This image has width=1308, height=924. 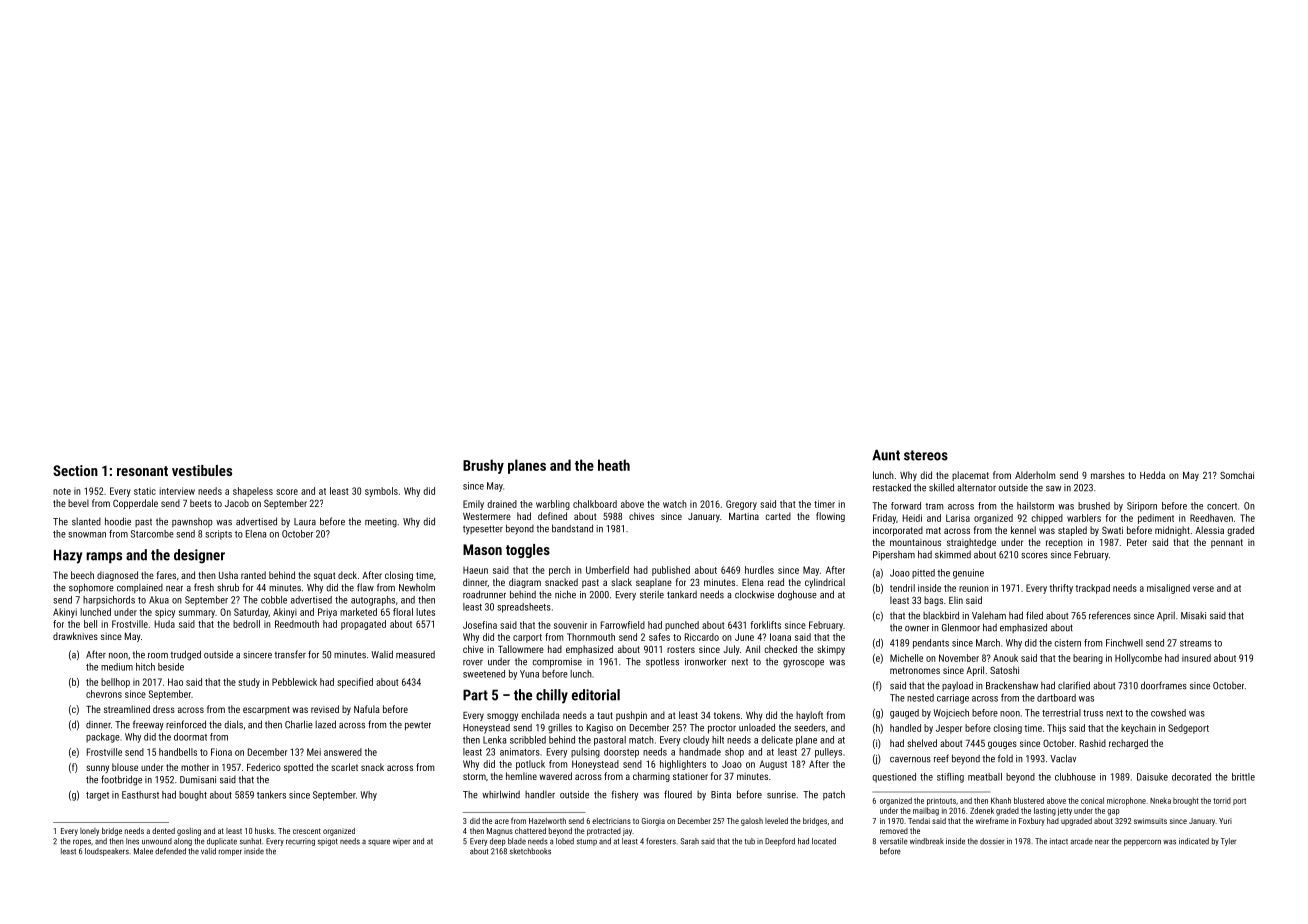 What do you see at coordinates (484, 594) in the image?
I see `roadrunner` at bounding box center [484, 594].
